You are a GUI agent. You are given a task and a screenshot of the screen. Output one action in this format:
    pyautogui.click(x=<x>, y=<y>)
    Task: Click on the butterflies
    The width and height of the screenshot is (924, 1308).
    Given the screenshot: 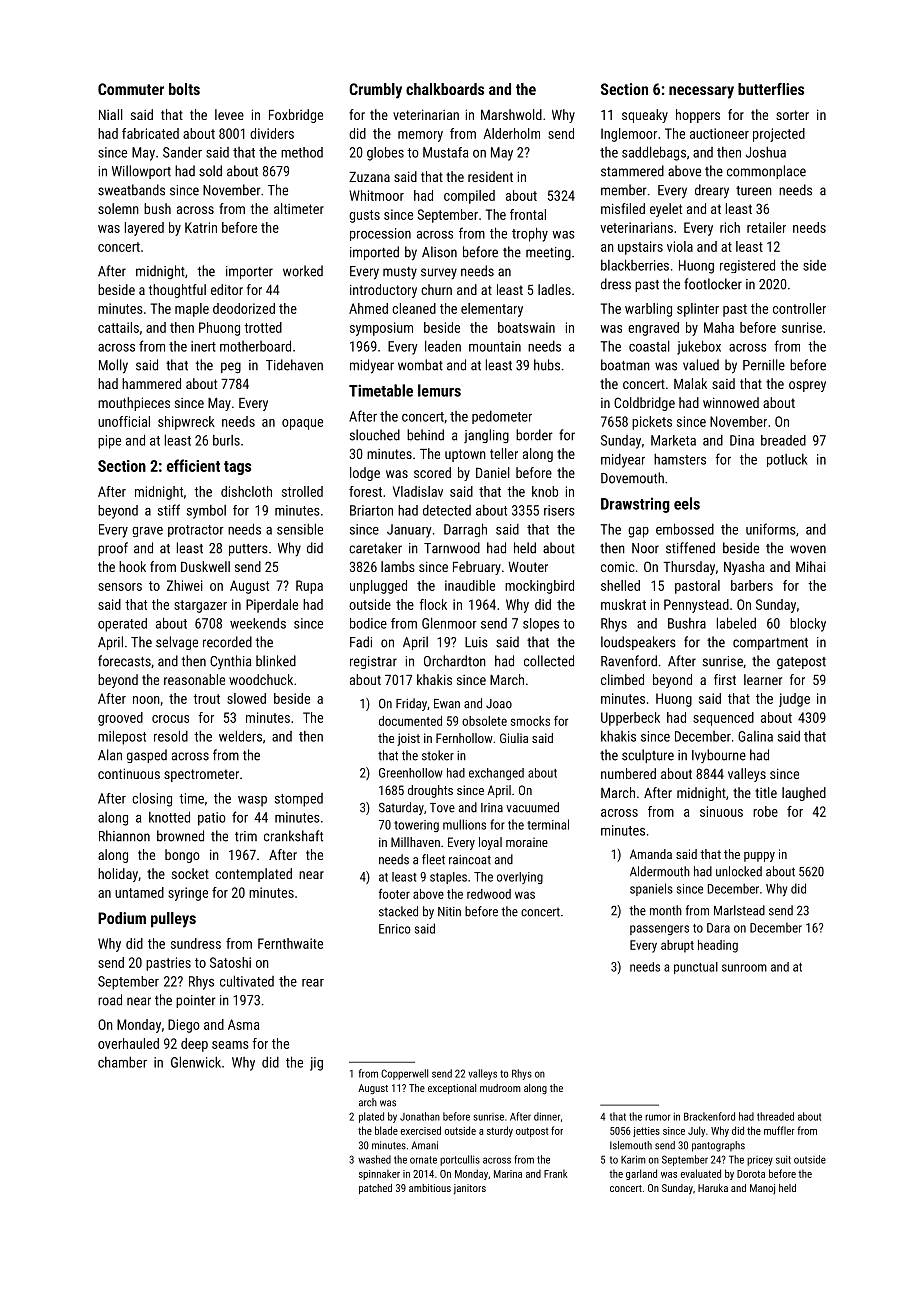 What is the action you would take?
    pyautogui.click(x=771, y=89)
